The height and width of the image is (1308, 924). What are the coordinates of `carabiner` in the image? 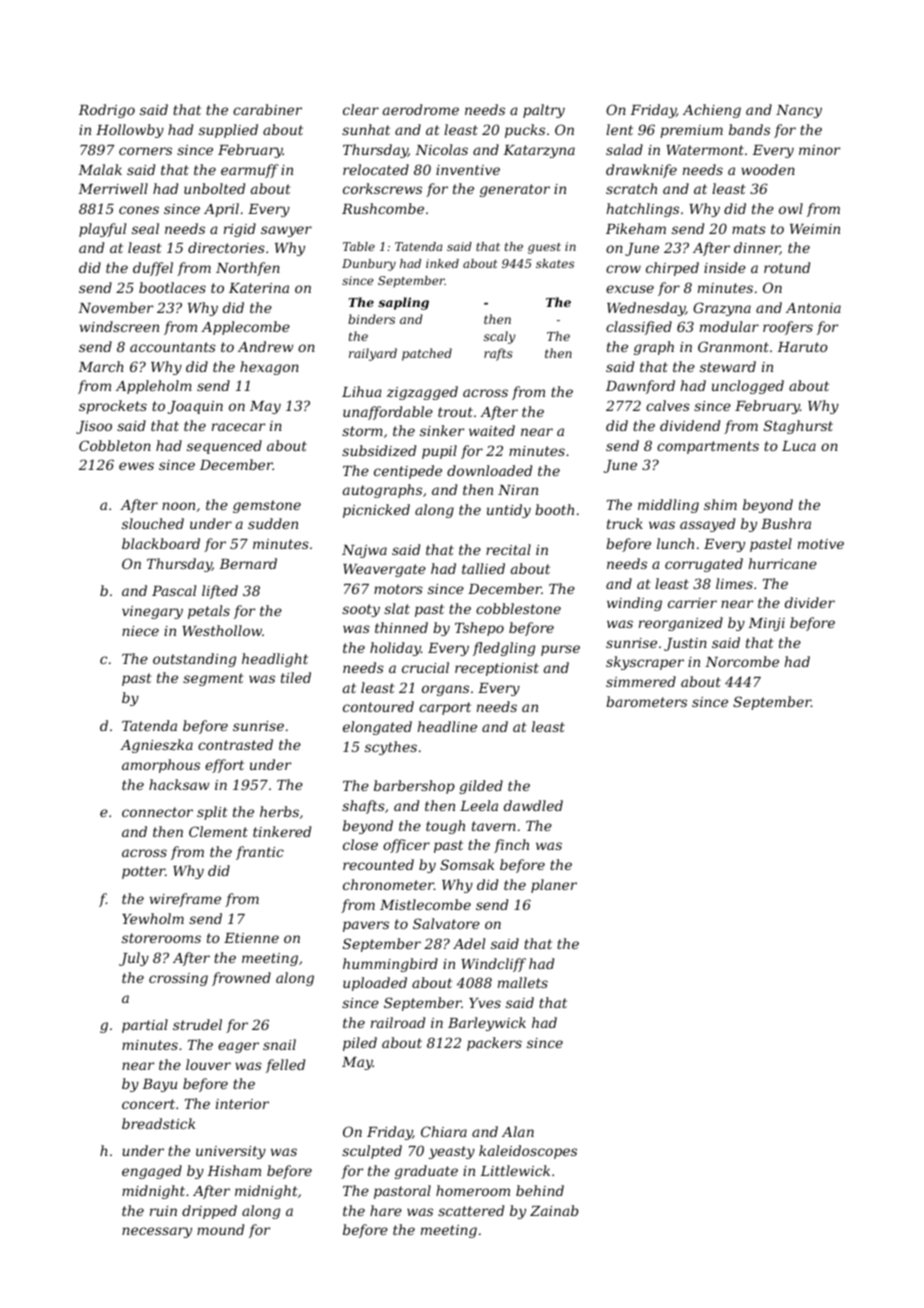 It's located at (267, 109).
